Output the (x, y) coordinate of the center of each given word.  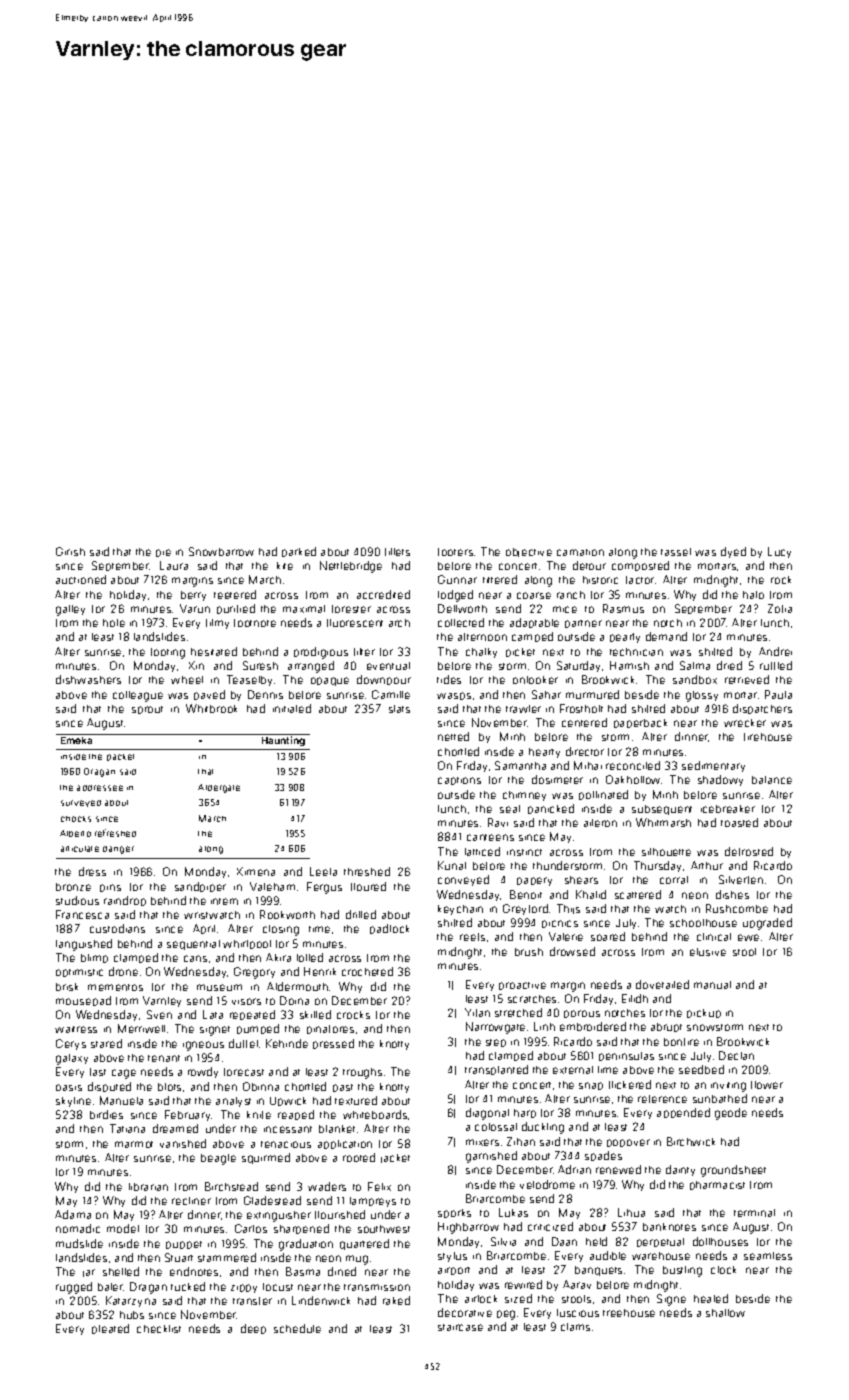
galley (70, 610)
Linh (544, 1026)
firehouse (768, 737)
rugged (74, 1288)
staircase (460, 1327)
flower (767, 1085)
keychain (460, 910)
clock (723, 1270)
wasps (454, 696)
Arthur (707, 865)
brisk (67, 987)
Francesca (82, 914)
